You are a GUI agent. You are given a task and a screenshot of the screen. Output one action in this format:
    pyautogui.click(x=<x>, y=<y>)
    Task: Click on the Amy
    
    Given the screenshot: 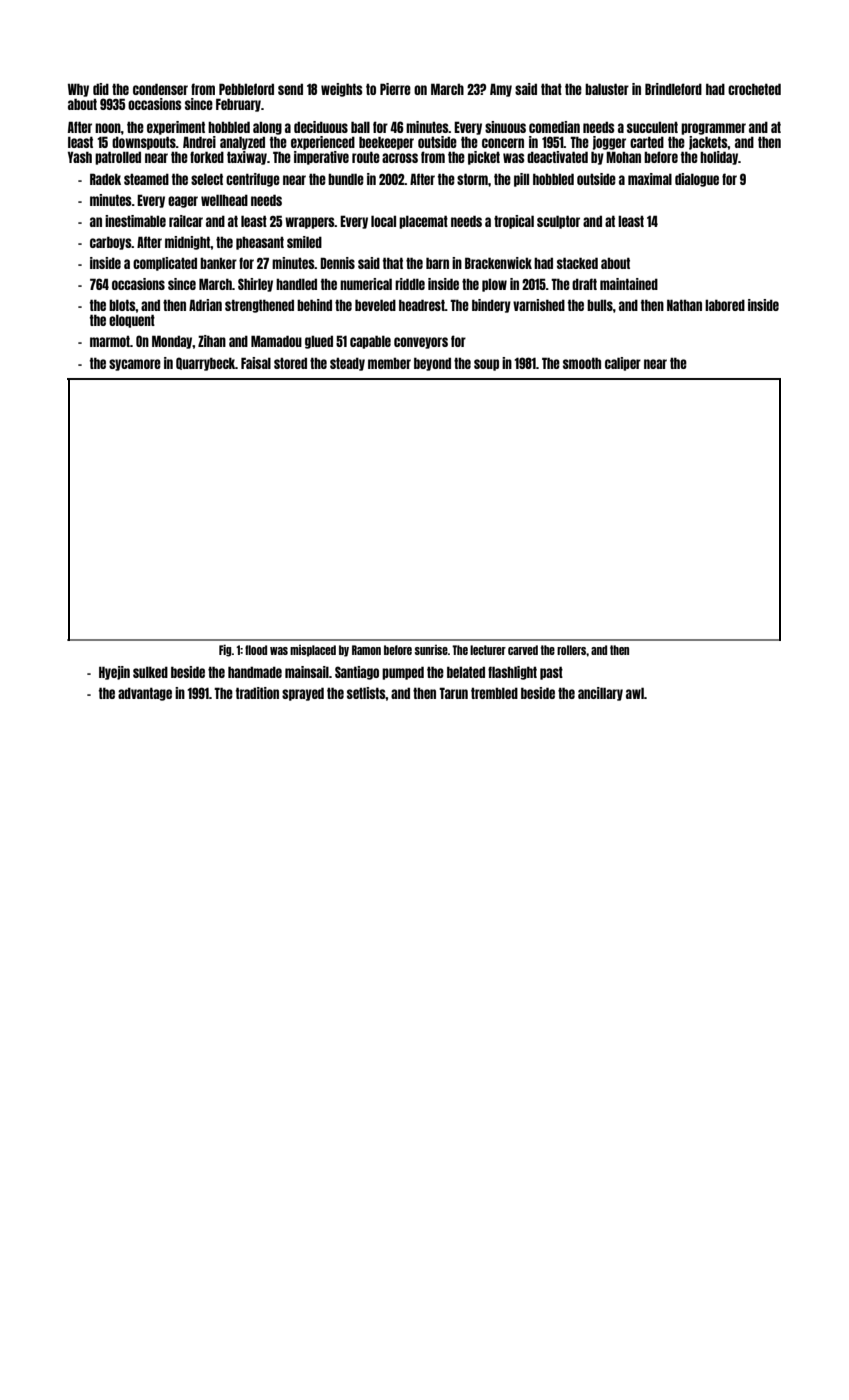 What is the action you would take?
    pyautogui.click(x=501, y=90)
